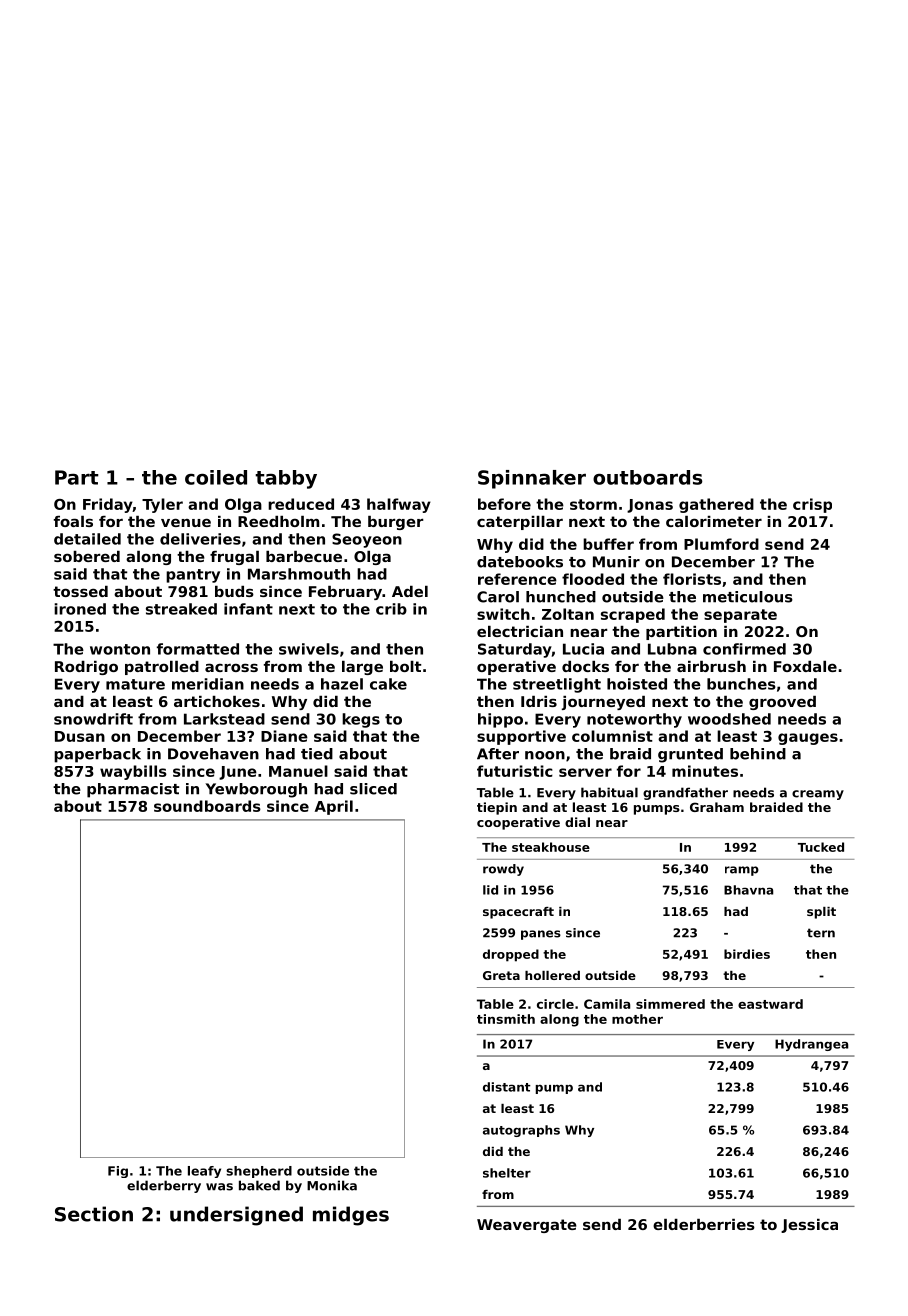 The height and width of the image is (1316, 908). I want to click on Bhavna, so click(748, 890).
